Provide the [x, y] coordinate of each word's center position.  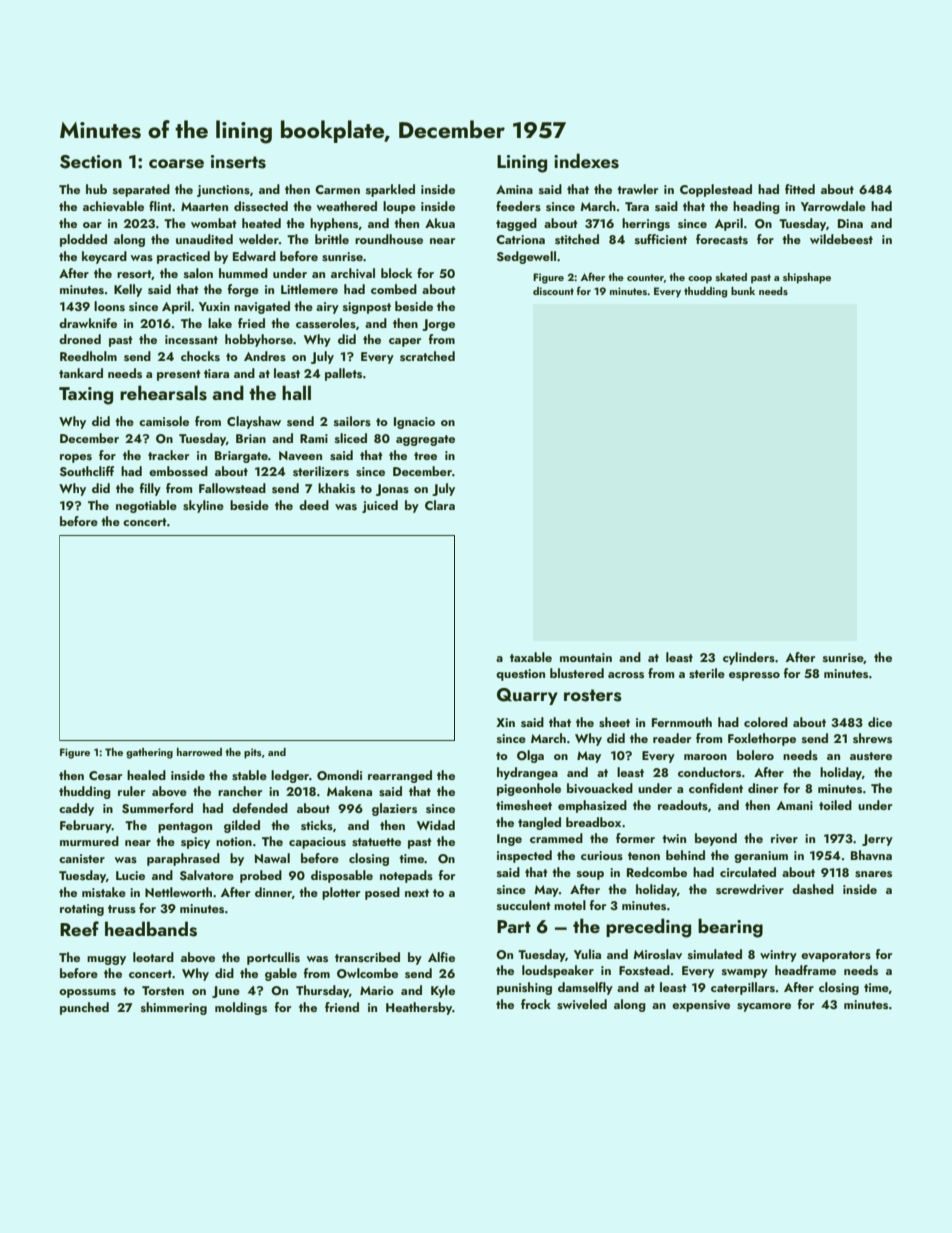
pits [252, 753]
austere [871, 756]
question [520, 675]
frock [536, 1004]
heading [756, 207]
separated [141, 190]
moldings [241, 1008]
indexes [586, 161]
